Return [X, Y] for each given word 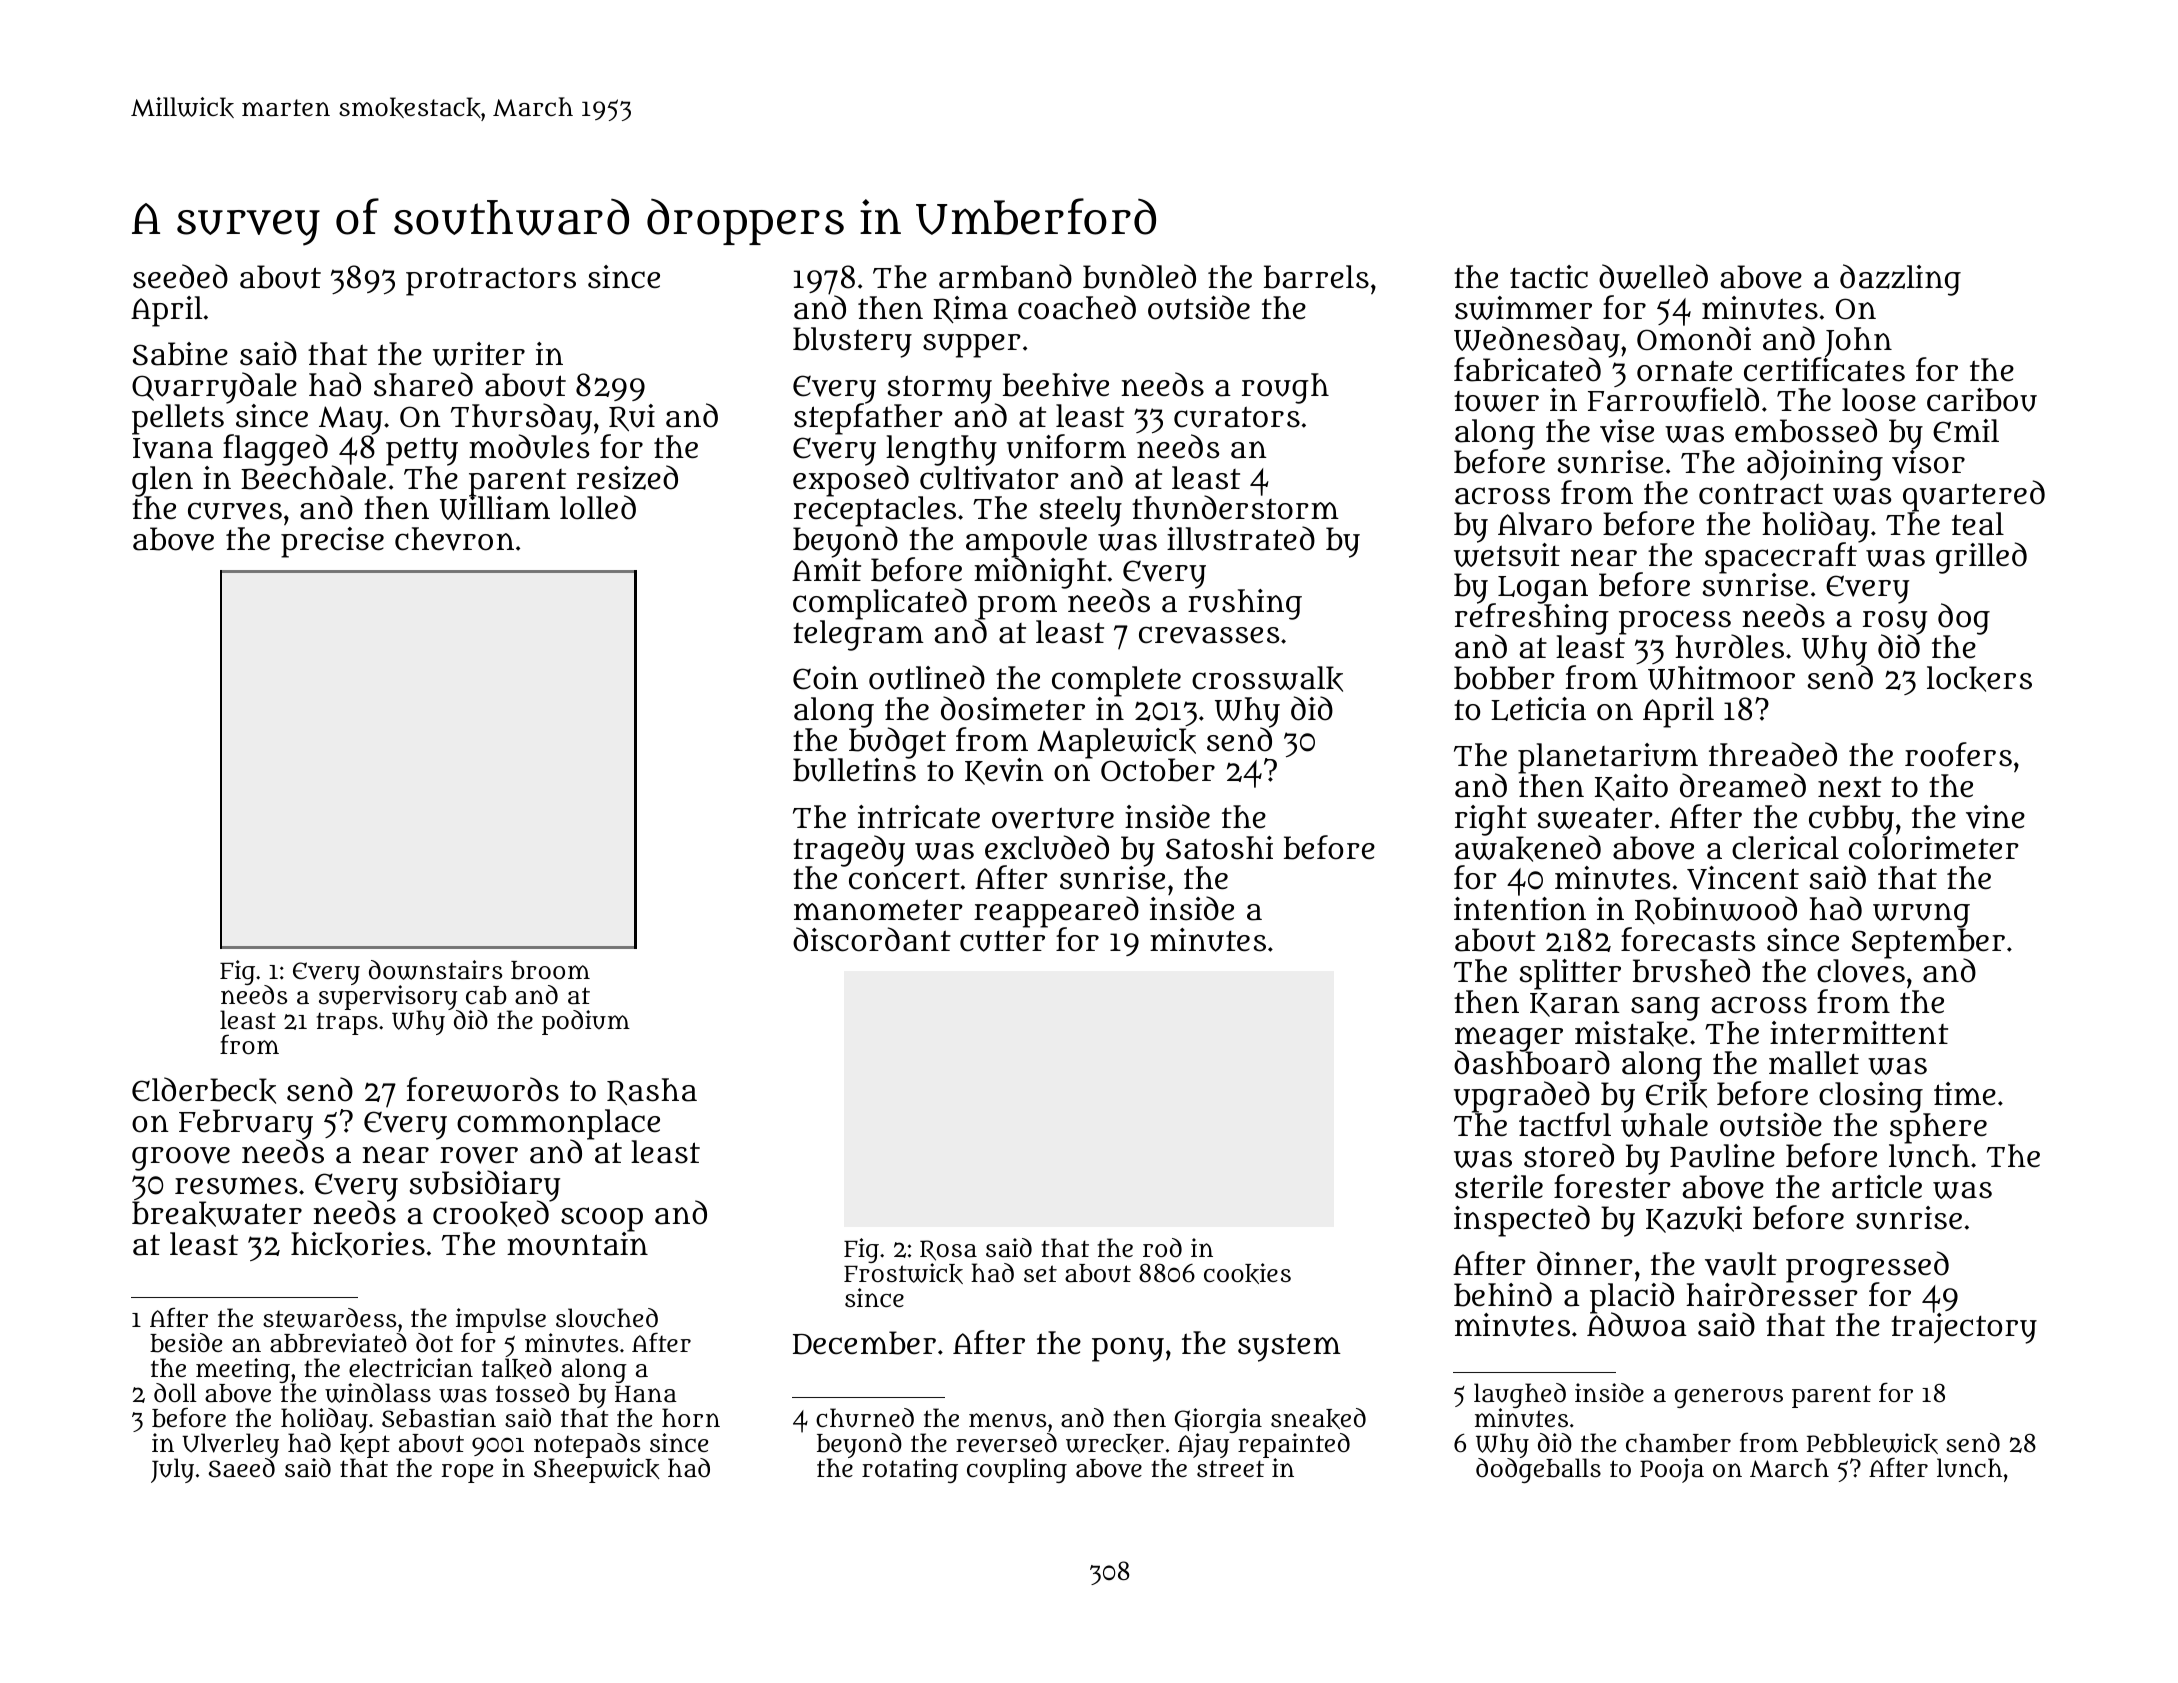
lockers [1979, 679]
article [1877, 1187]
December [864, 1343]
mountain [577, 1244]
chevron [454, 539]
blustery [852, 342]
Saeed [242, 1468]
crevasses [1209, 635]
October [1158, 770]
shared [423, 384]
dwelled [1653, 276]
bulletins [854, 770]
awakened [1528, 849]
